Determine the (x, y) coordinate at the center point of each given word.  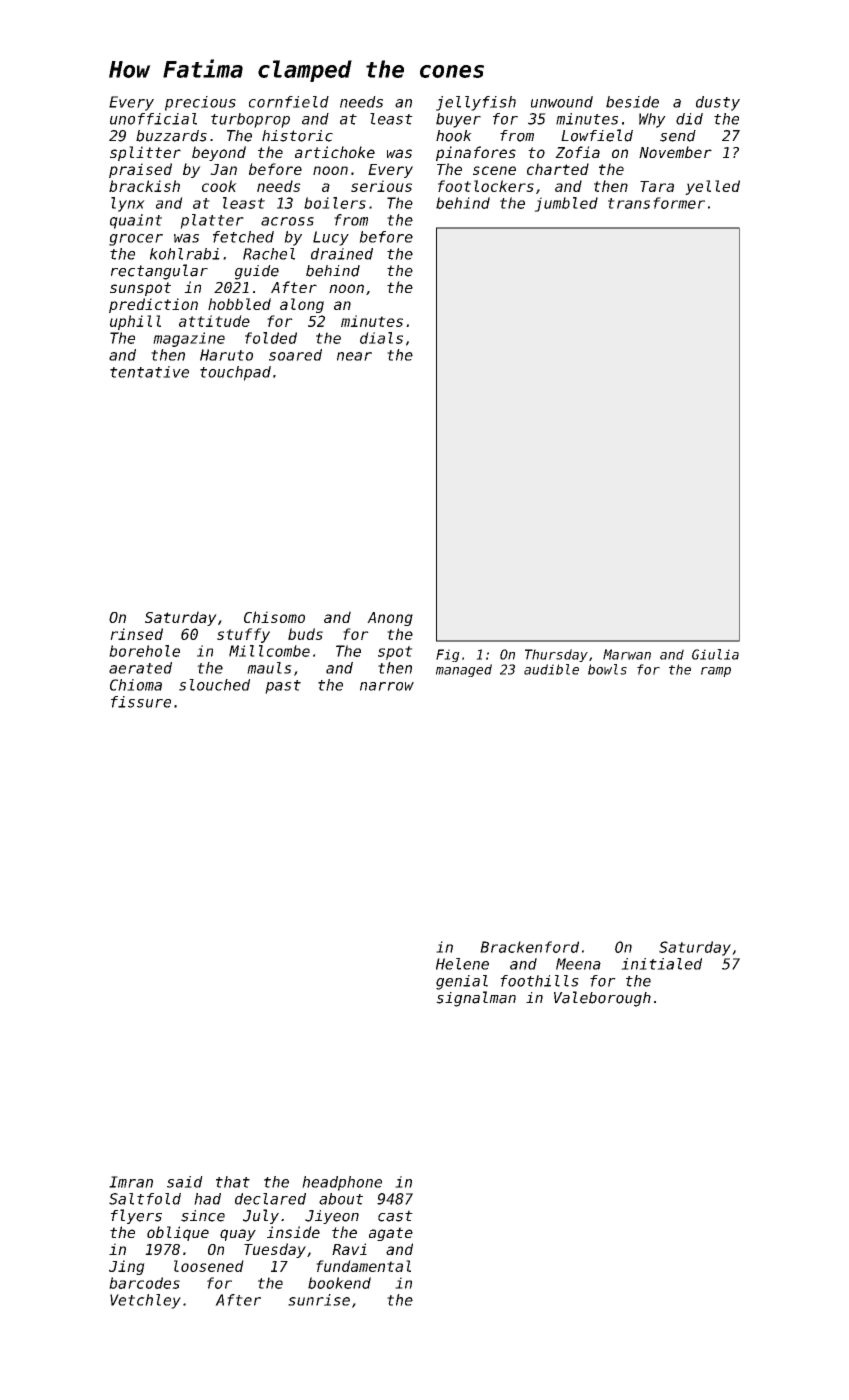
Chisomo (274, 617)
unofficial (153, 119)
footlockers (486, 186)
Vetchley (145, 1301)
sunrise (319, 1300)
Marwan (627, 654)
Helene (462, 964)
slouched (214, 685)
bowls (607, 669)
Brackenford (529, 947)
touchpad (235, 373)
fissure (141, 702)
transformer (656, 203)
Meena (578, 964)
